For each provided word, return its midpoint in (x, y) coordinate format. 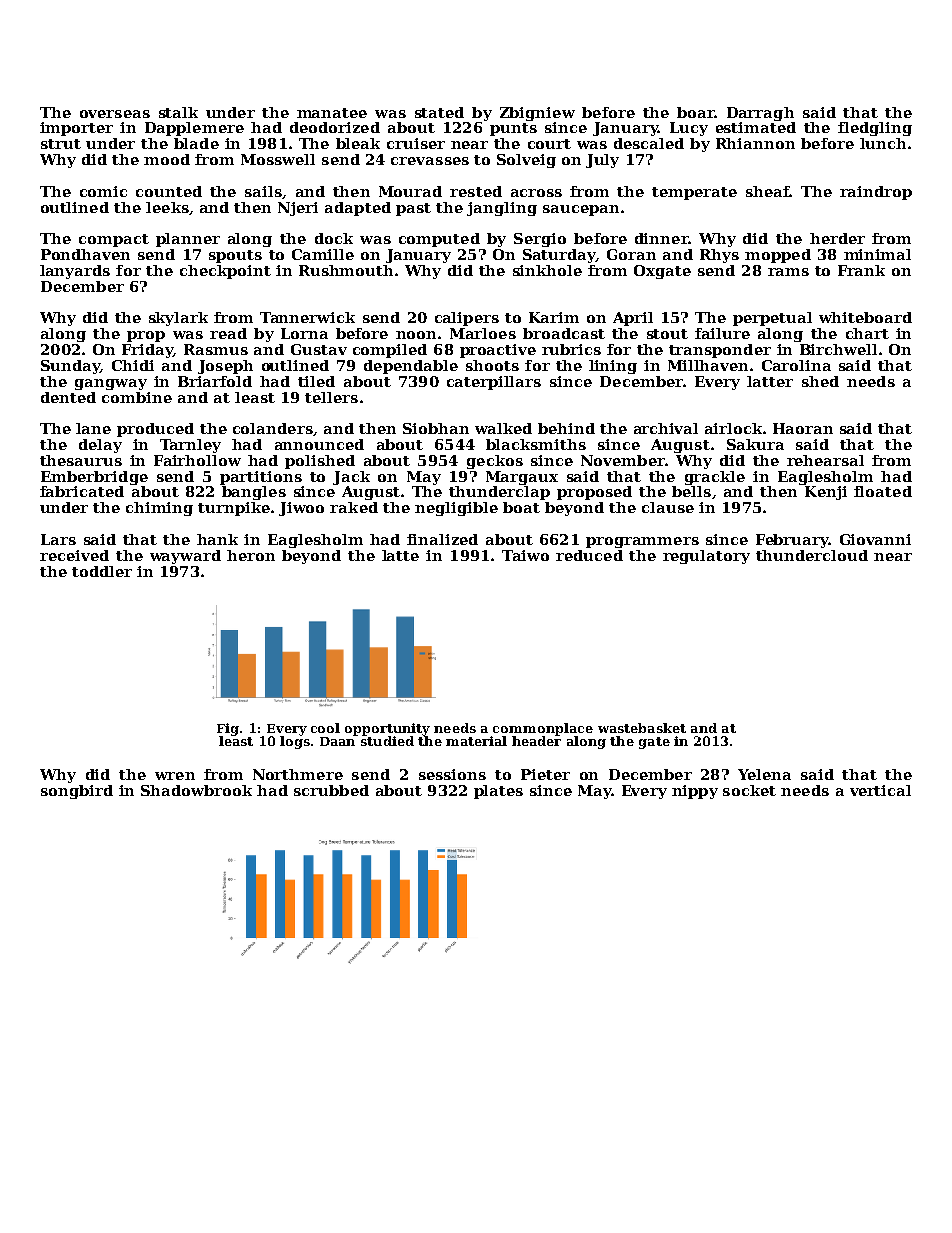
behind (566, 428)
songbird (77, 792)
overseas (115, 114)
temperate (694, 193)
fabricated (82, 491)
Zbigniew (537, 114)
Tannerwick (307, 317)
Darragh (760, 114)
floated (883, 491)
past (413, 209)
